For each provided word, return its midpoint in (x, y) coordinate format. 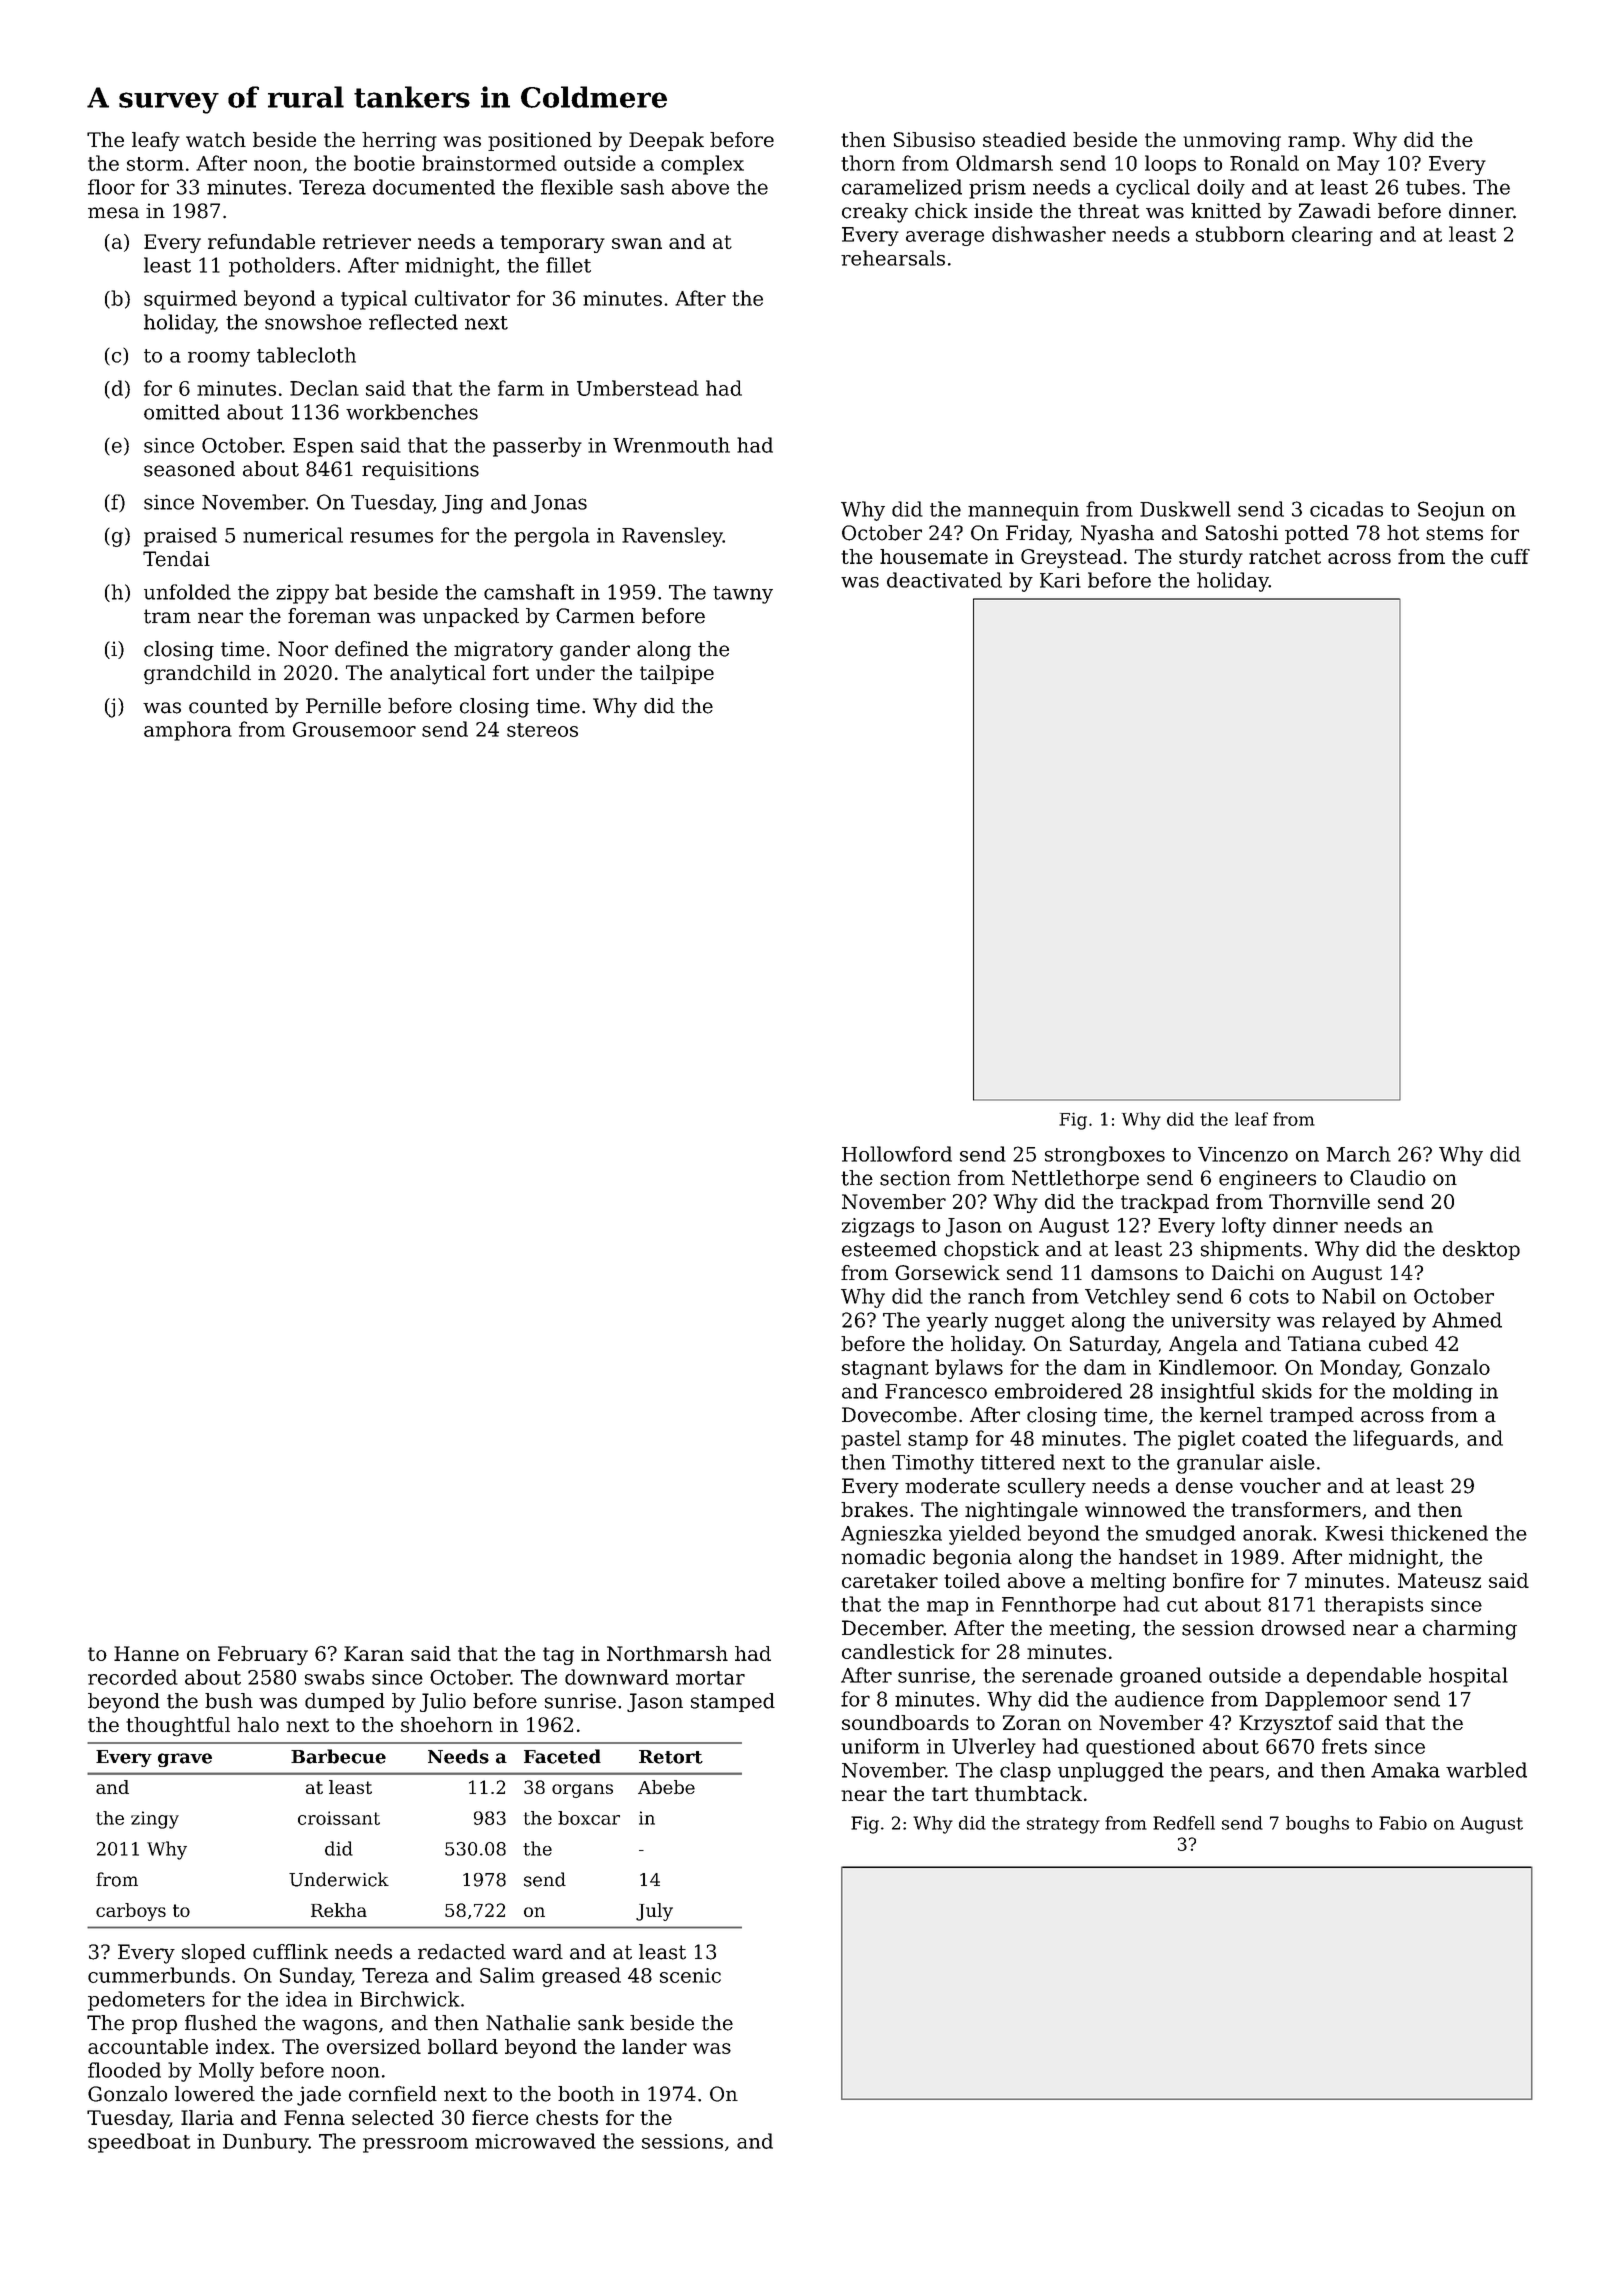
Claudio (1388, 1178)
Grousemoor (354, 729)
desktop (1481, 1250)
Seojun (1451, 511)
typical (374, 300)
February (263, 1655)
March (1358, 1154)
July (654, 1912)
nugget (1030, 1323)
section (915, 1178)
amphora (188, 731)
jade (319, 2096)
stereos (542, 730)
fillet (568, 265)
